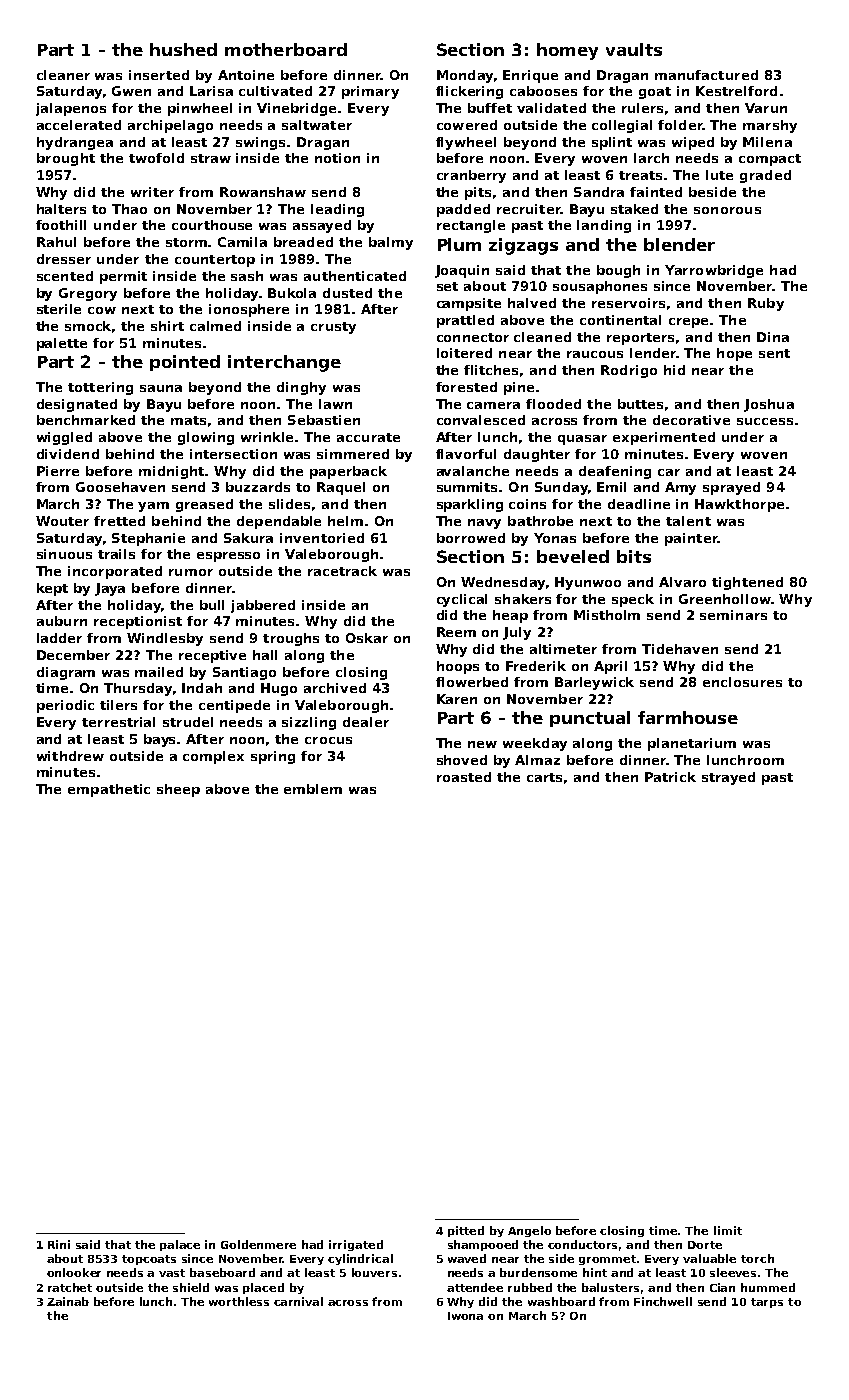 Image resolution: width=849 pixels, height=1400 pixels. I want to click on palace, so click(180, 1245).
